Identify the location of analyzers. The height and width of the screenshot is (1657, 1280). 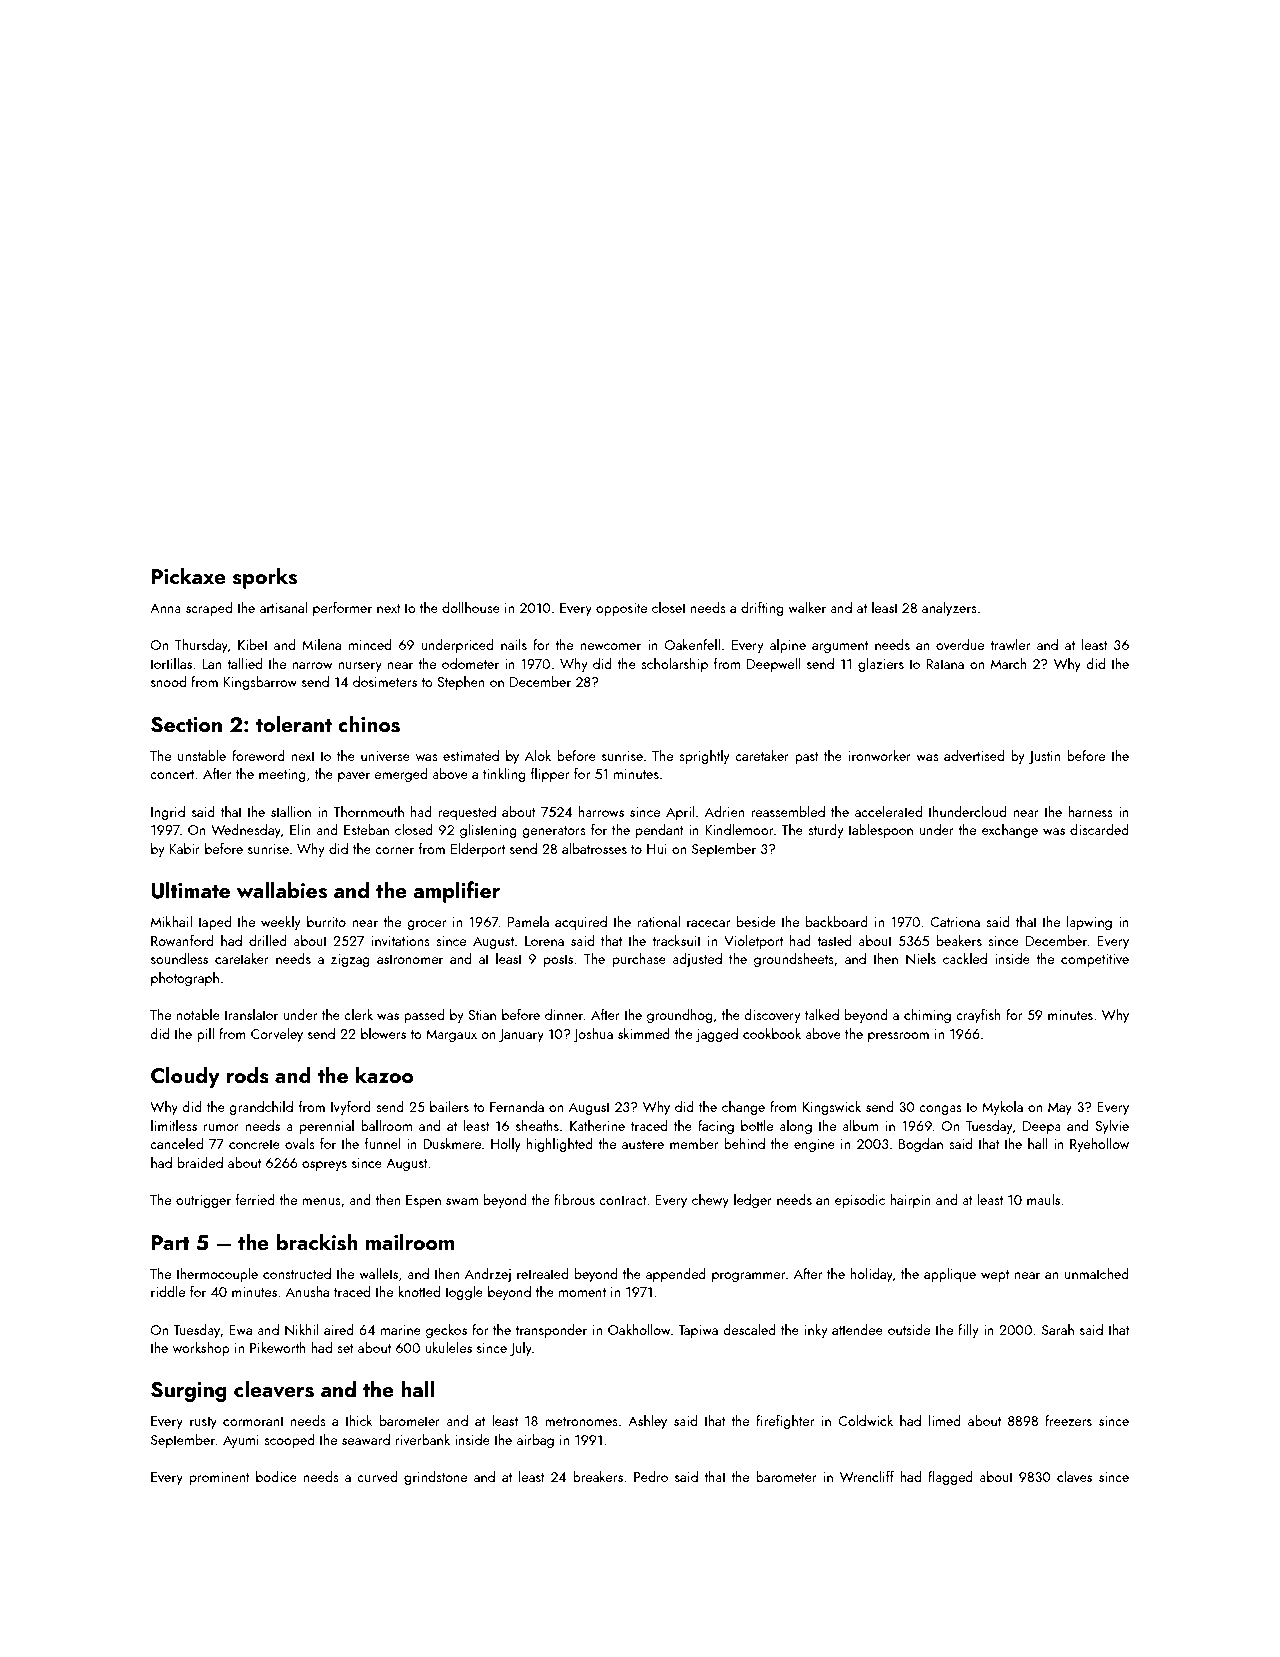
(949, 609).
